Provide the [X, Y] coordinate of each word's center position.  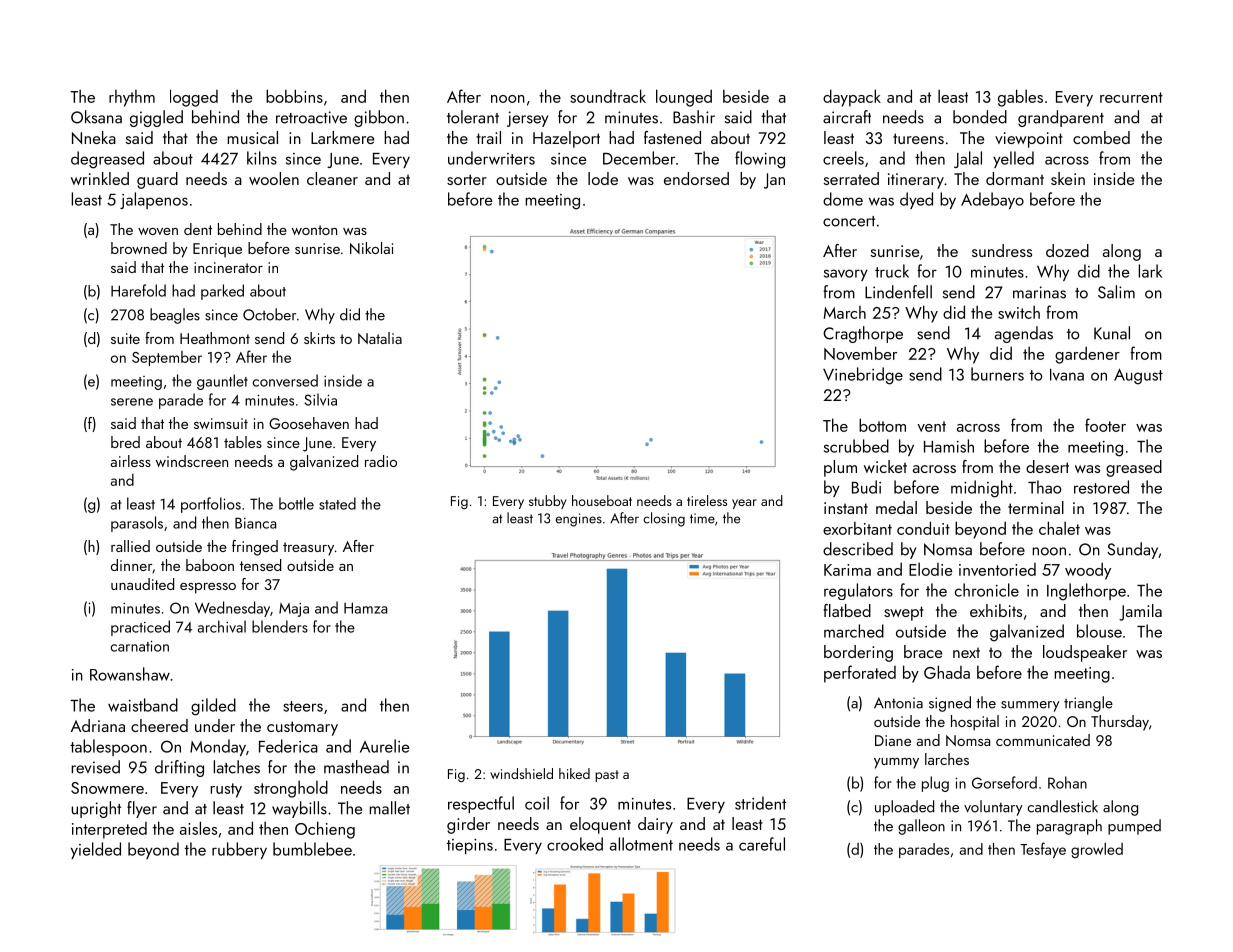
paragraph [1069, 827]
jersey [527, 119]
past [607, 776]
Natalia [380, 338]
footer [1105, 425]
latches [236, 767]
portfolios [211, 505]
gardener [1087, 355]
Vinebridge [863, 376]
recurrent [1131, 97]
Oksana [96, 117]
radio [381, 461]
